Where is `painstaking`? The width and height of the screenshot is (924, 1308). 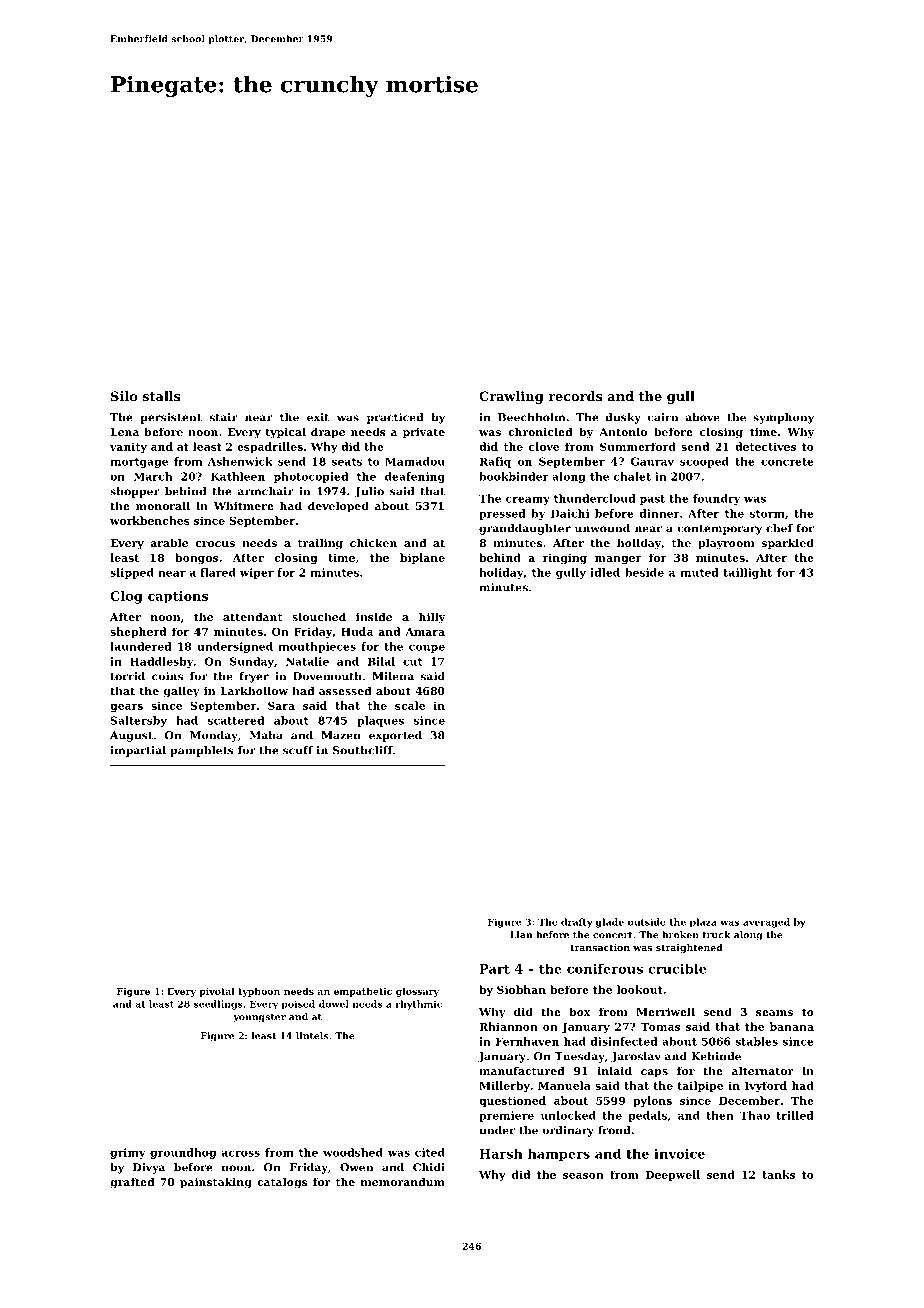
painstaking is located at coordinates (216, 1183).
